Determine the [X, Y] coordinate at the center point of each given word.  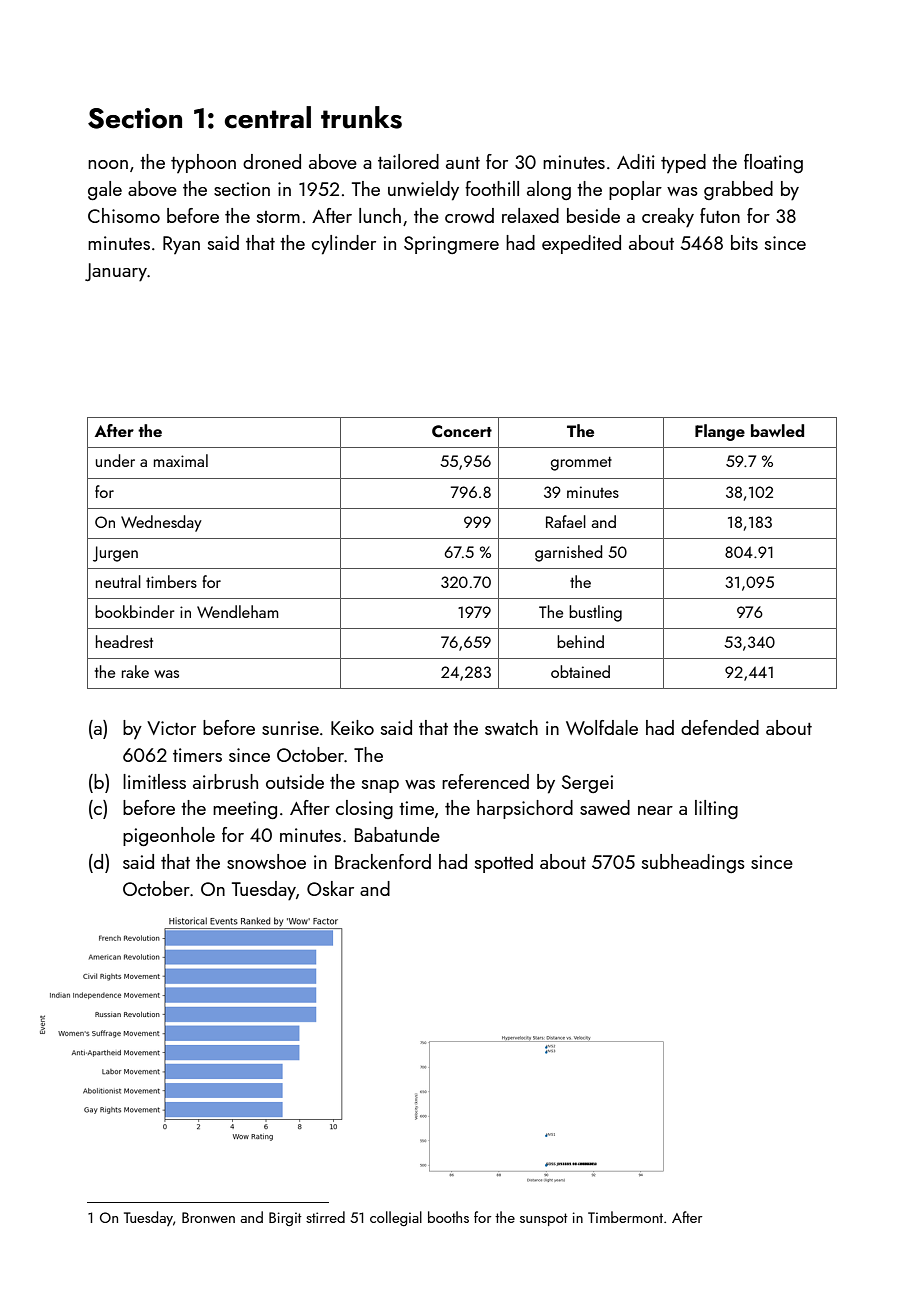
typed [683, 163]
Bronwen [208, 1217]
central [268, 117]
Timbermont [625, 1217]
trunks [361, 117]
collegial [396, 1219]
